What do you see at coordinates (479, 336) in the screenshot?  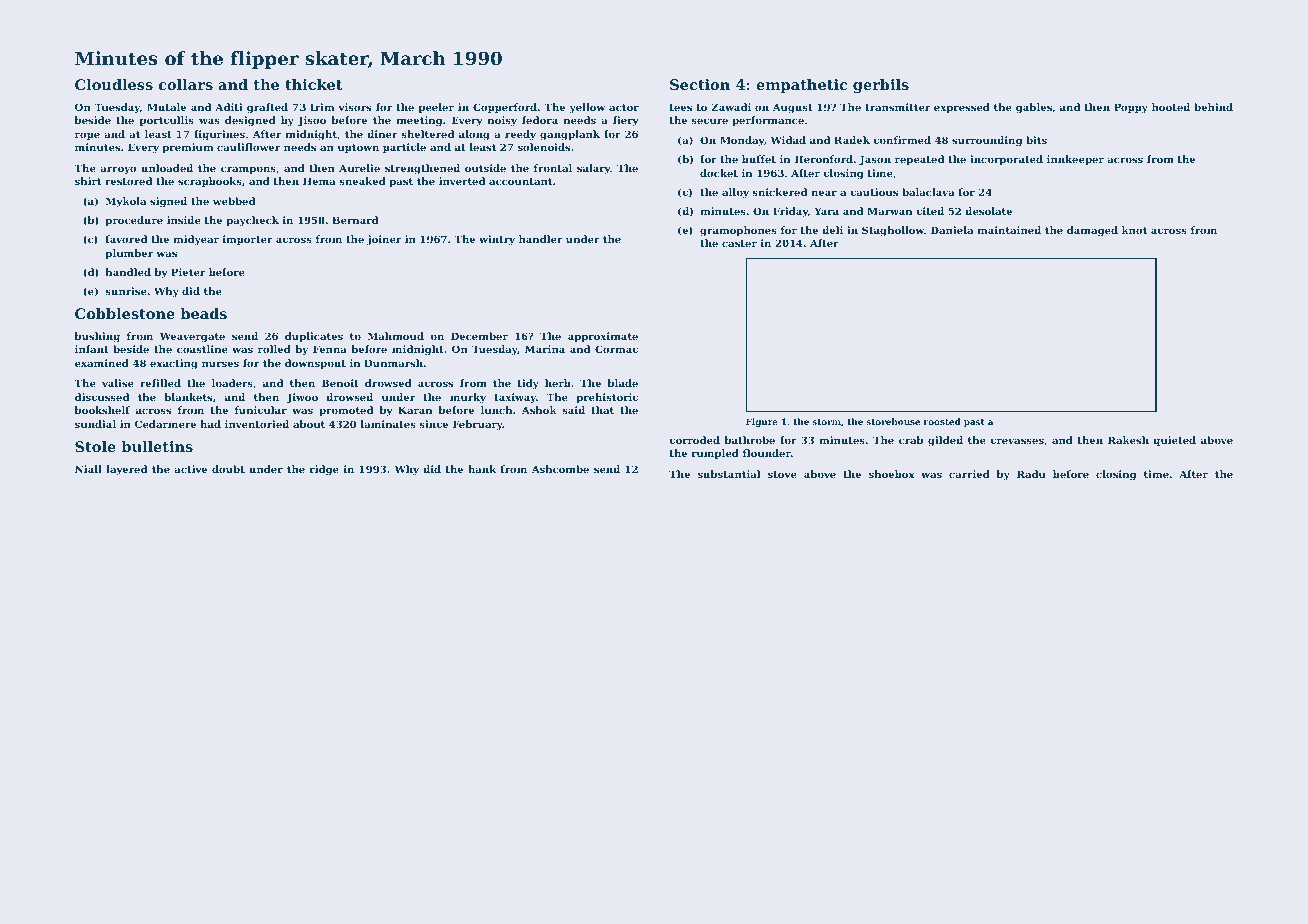 I see `December` at bounding box center [479, 336].
